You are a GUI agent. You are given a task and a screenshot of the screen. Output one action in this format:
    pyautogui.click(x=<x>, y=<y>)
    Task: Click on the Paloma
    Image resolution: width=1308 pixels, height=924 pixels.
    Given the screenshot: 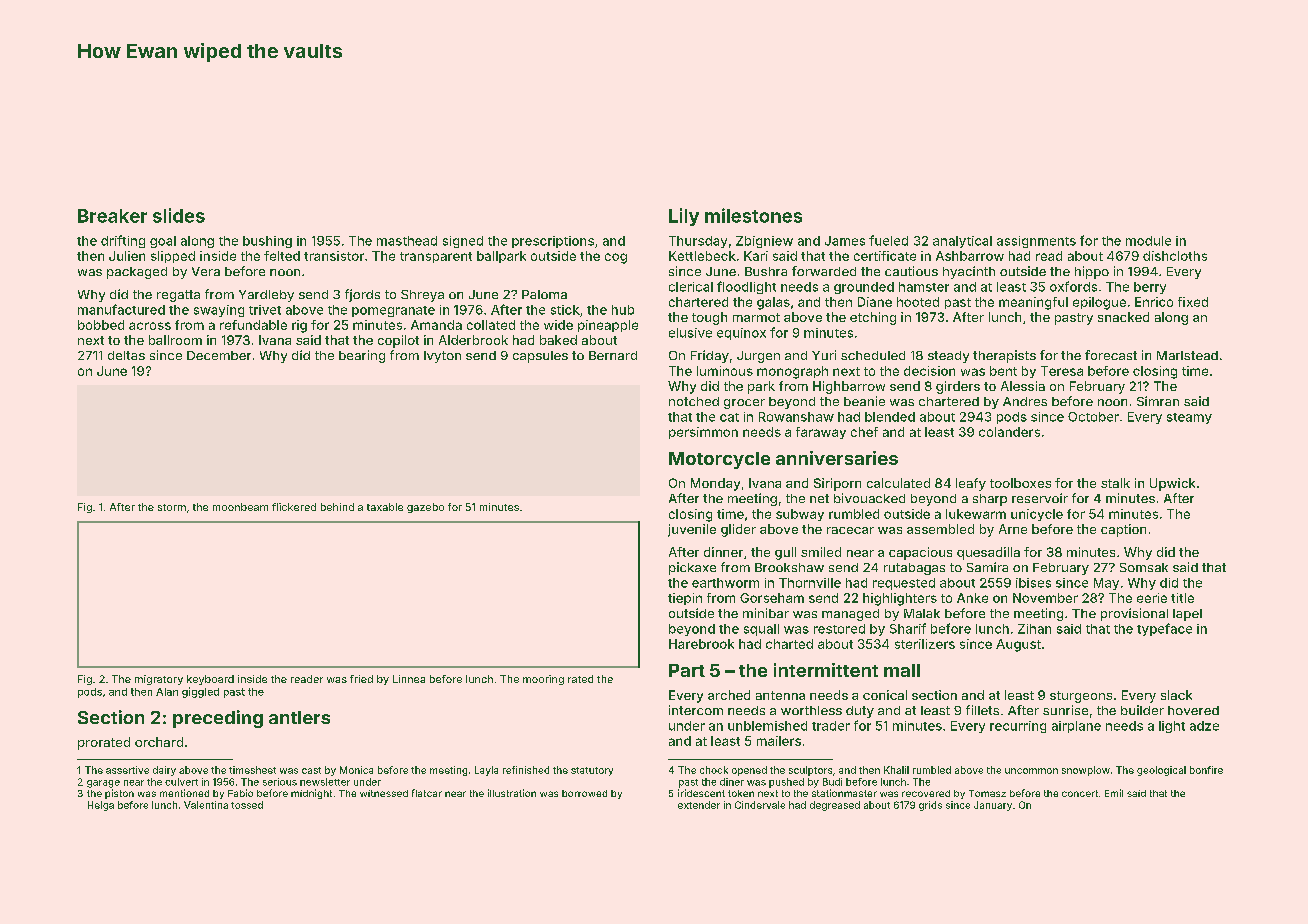 What is the action you would take?
    pyautogui.click(x=544, y=294)
